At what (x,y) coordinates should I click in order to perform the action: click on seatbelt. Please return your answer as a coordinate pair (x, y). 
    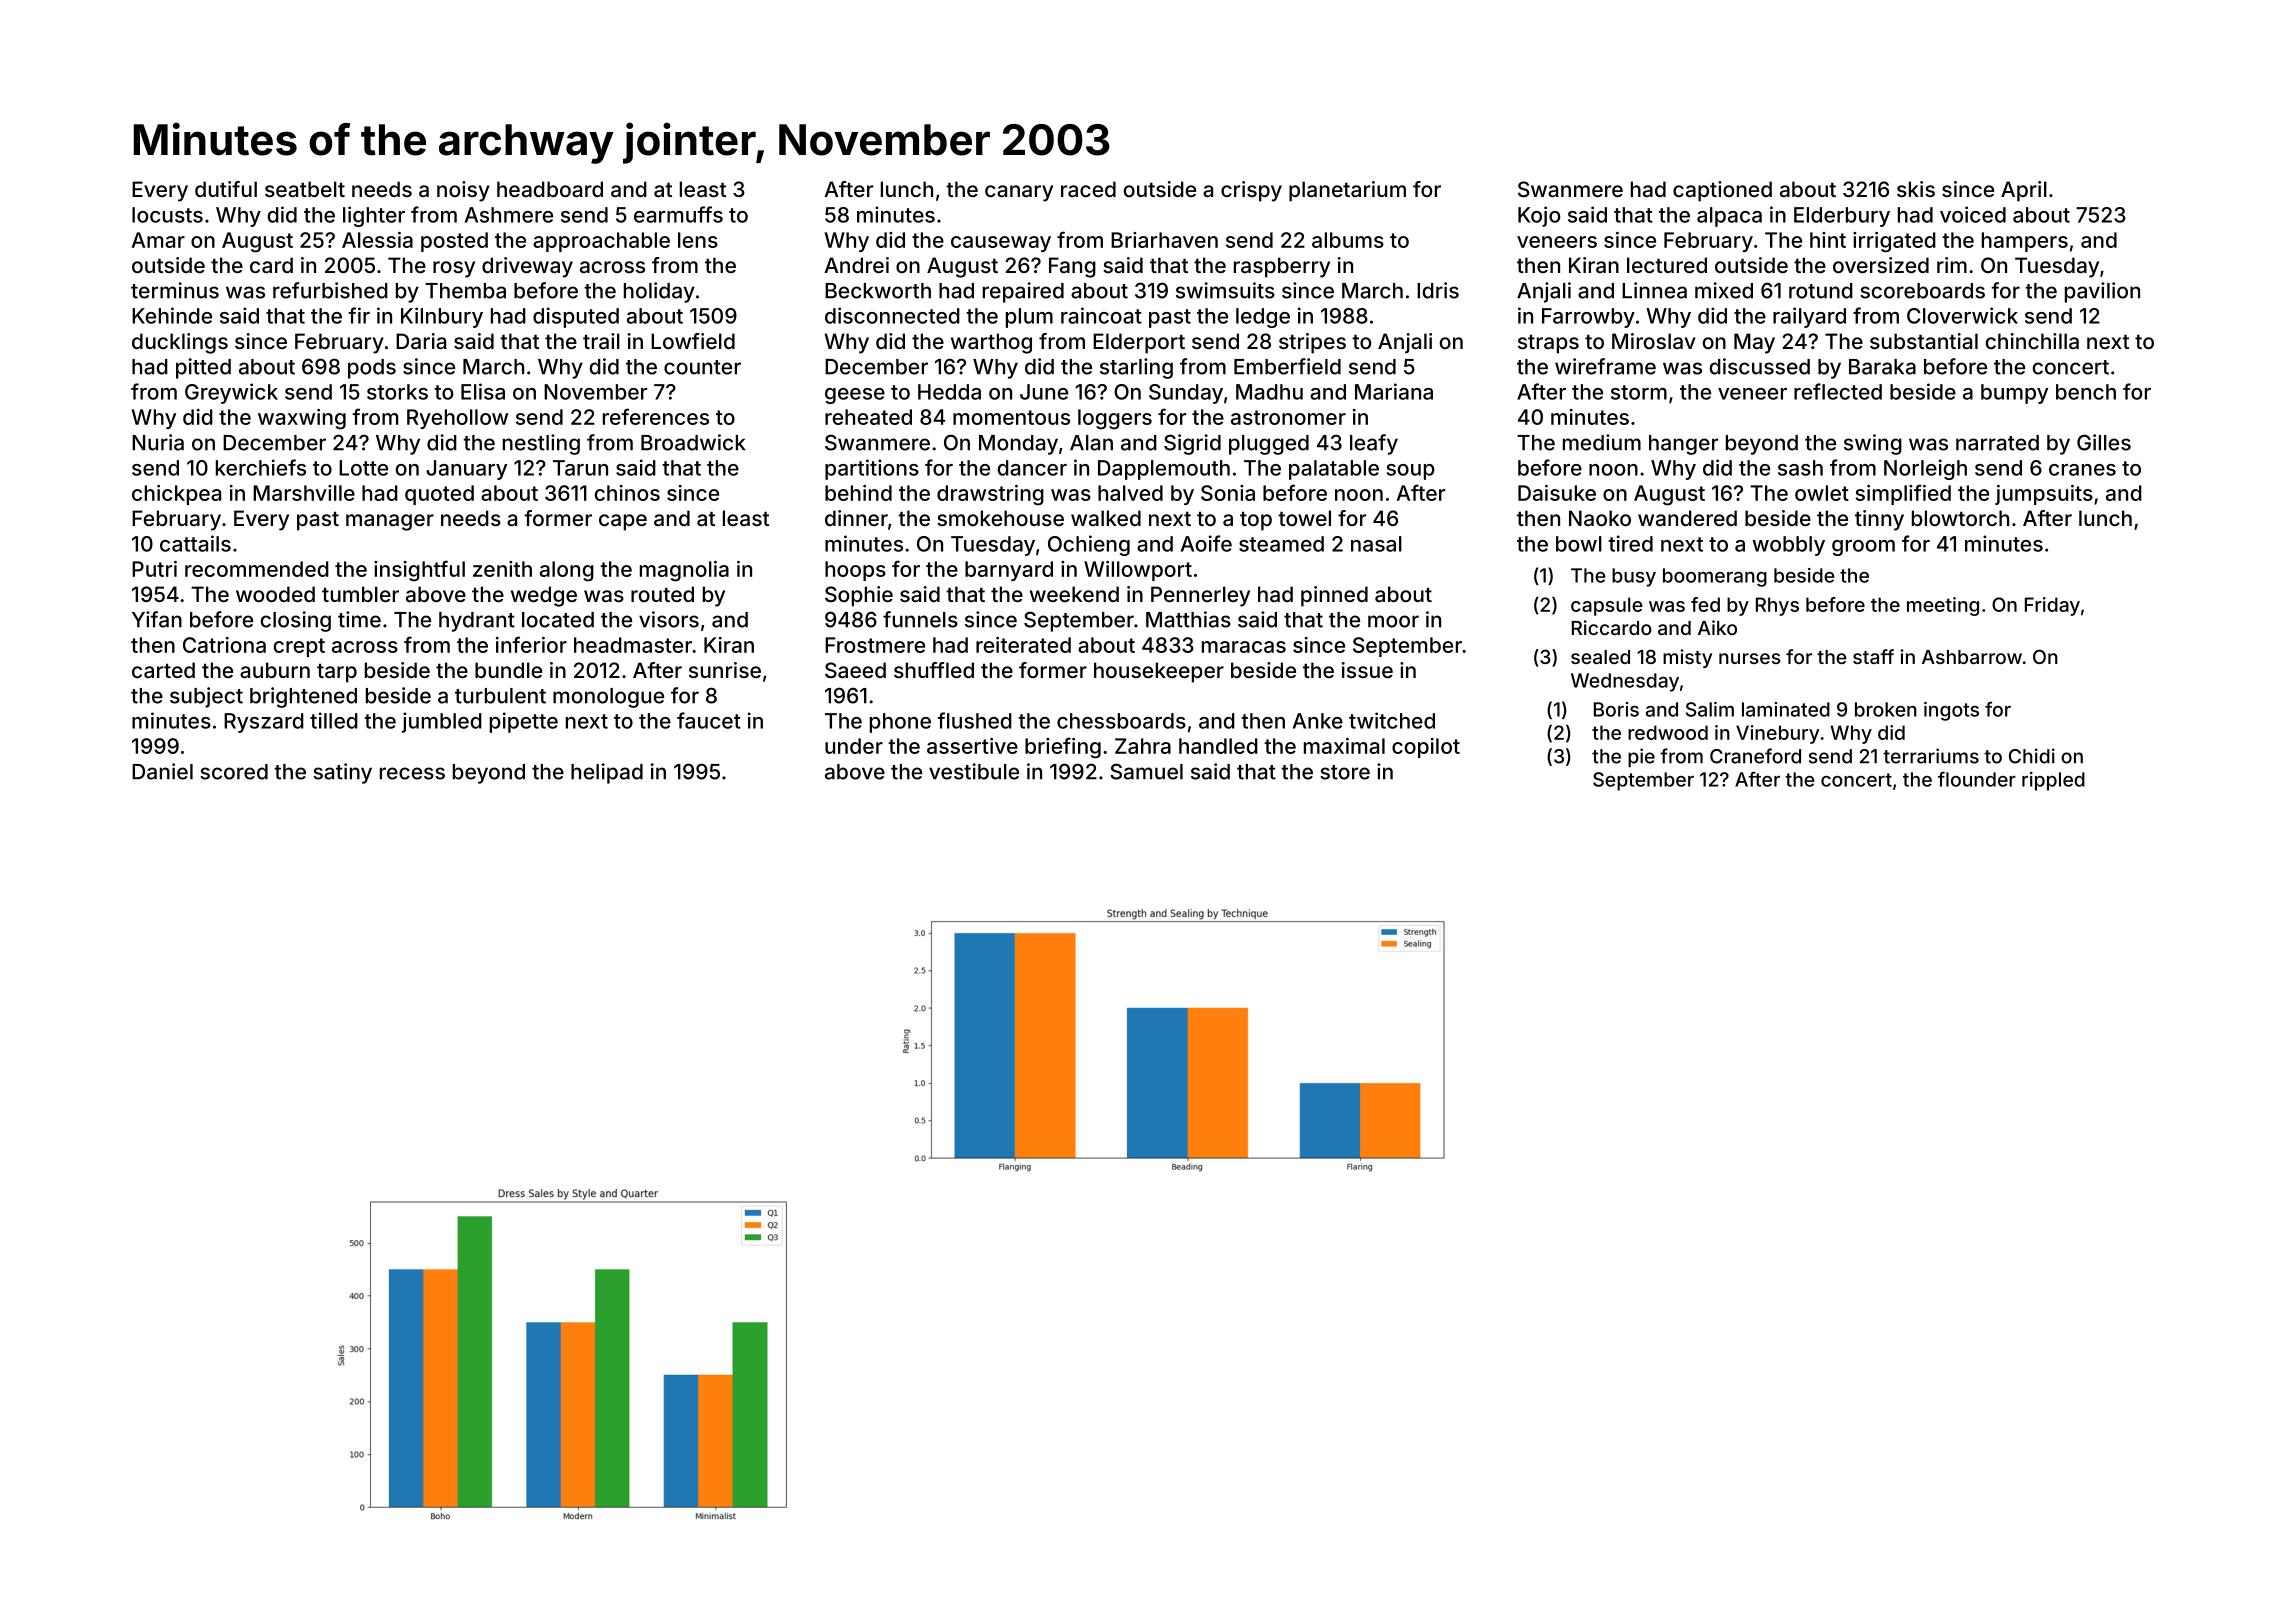
    Looking at the image, I should click on (305, 189).
